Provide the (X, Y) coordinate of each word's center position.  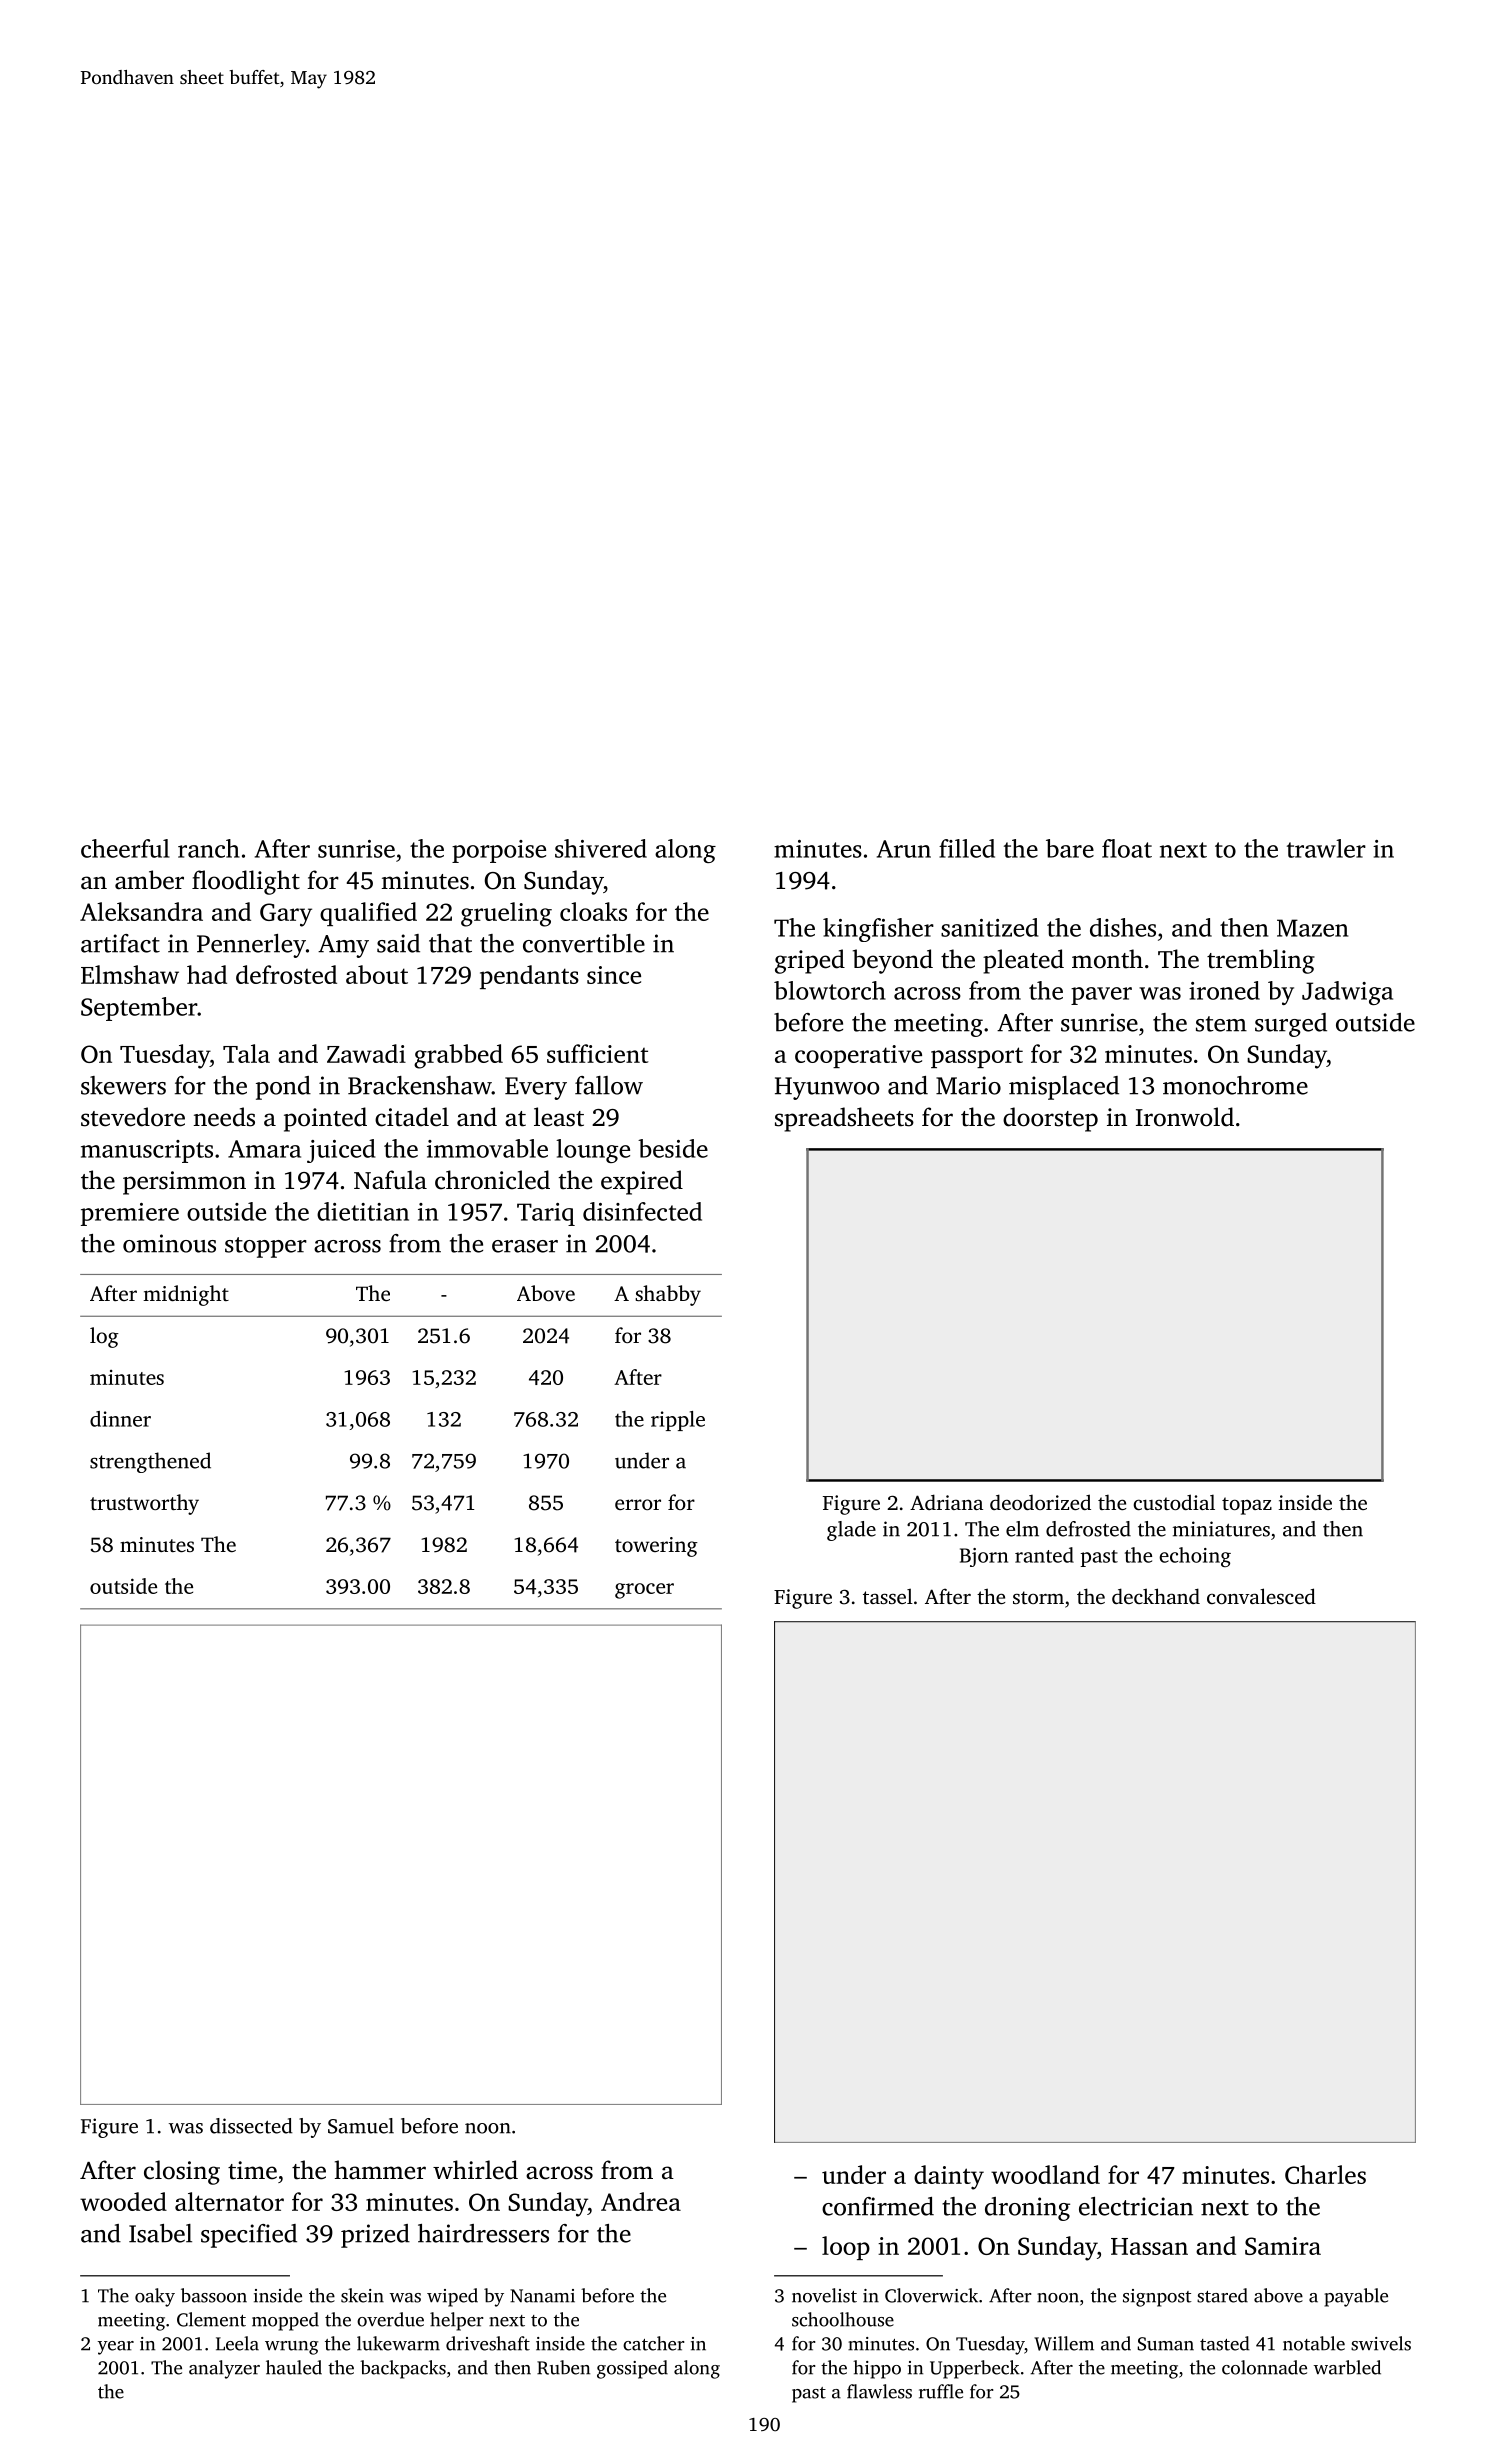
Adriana (946, 1502)
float (1127, 848)
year (116, 2348)
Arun (904, 849)
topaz (1247, 1506)
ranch (209, 848)
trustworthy (144, 1504)
